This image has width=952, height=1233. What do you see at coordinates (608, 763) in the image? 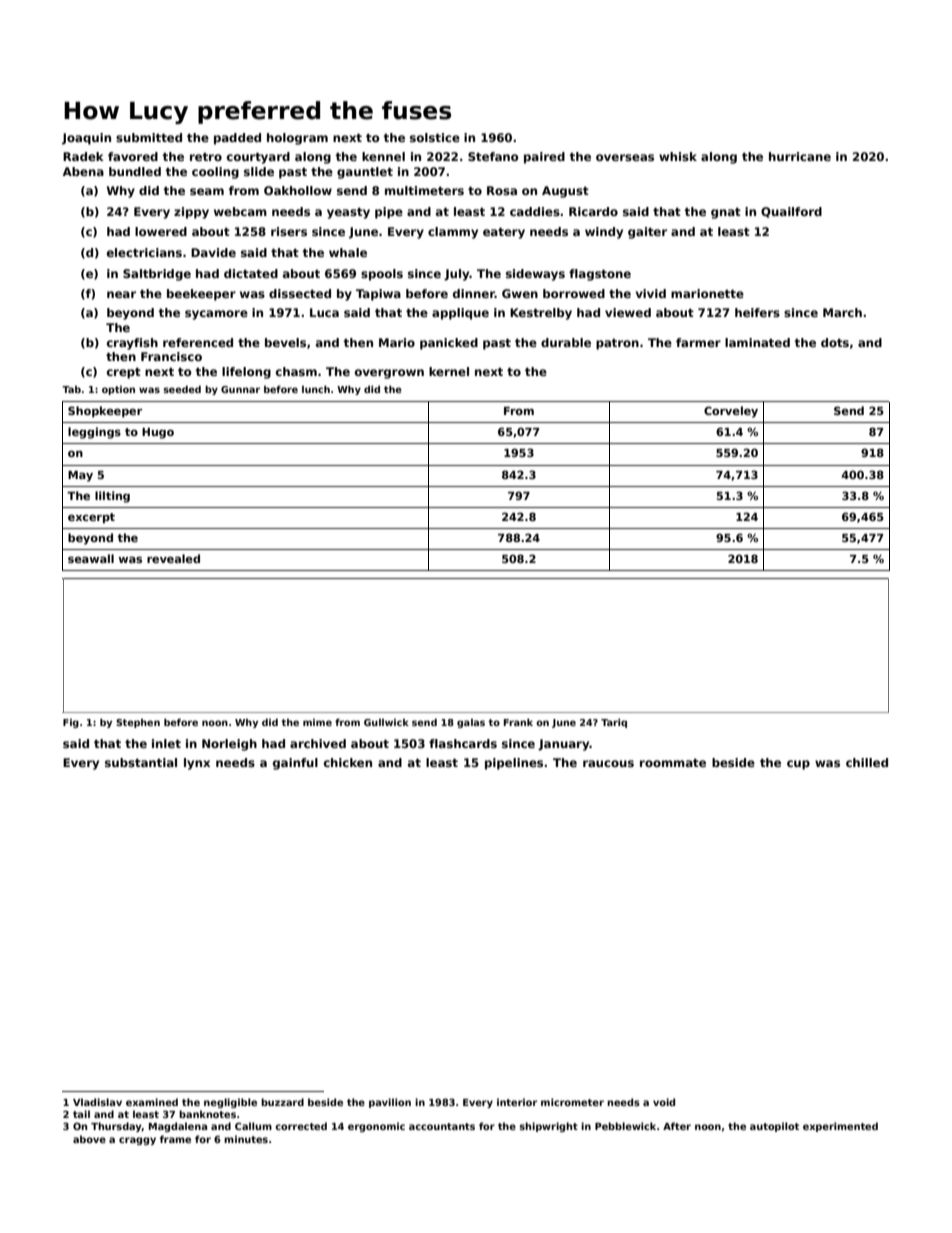
I see `raucous` at bounding box center [608, 763].
